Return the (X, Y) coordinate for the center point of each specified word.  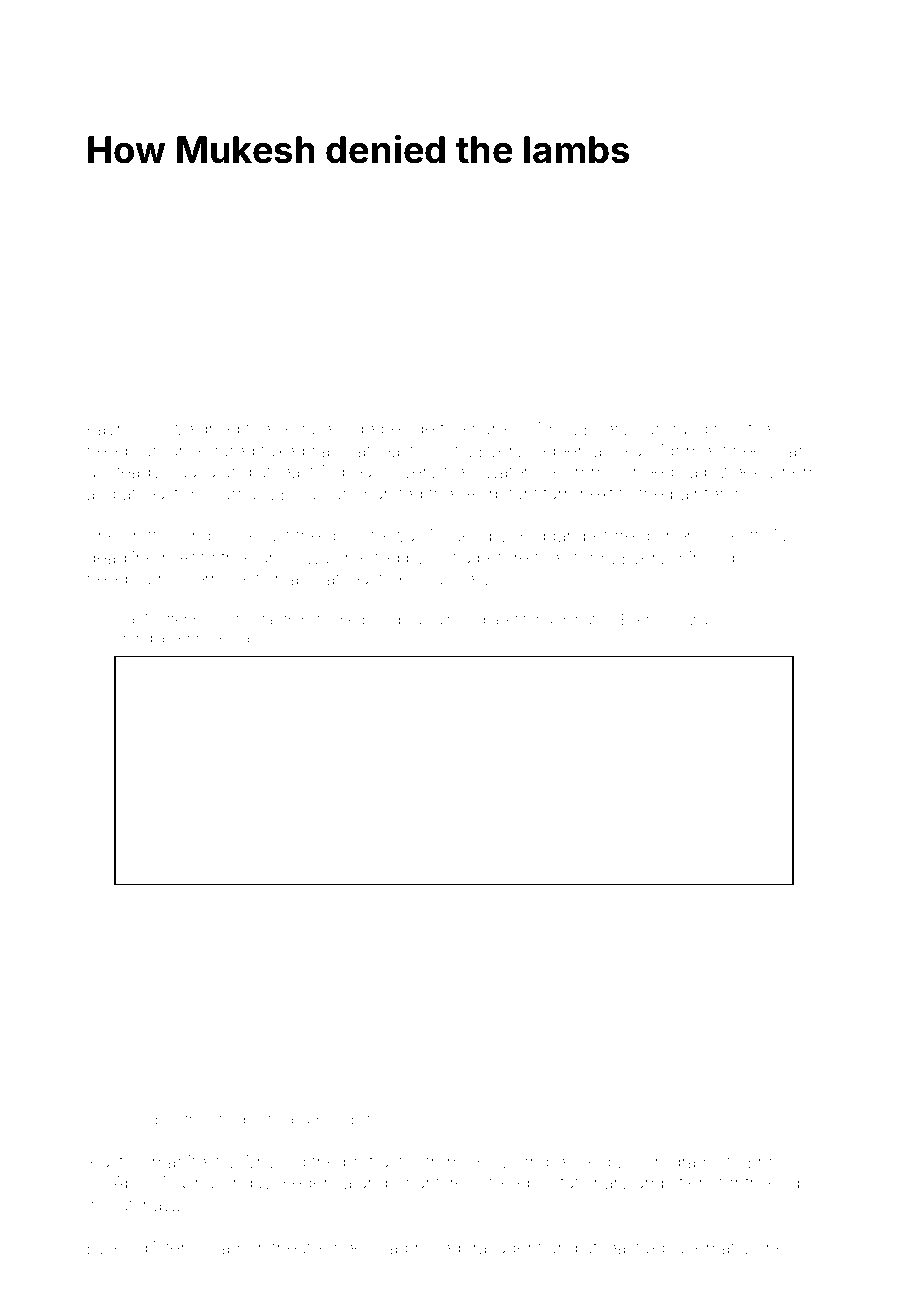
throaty (207, 1121)
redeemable (579, 450)
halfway (689, 620)
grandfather (153, 638)
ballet (501, 619)
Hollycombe (517, 1163)
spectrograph (279, 1121)
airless (457, 619)
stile (755, 428)
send (591, 1161)
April (130, 1184)
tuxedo (288, 450)
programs (683, 1165)
